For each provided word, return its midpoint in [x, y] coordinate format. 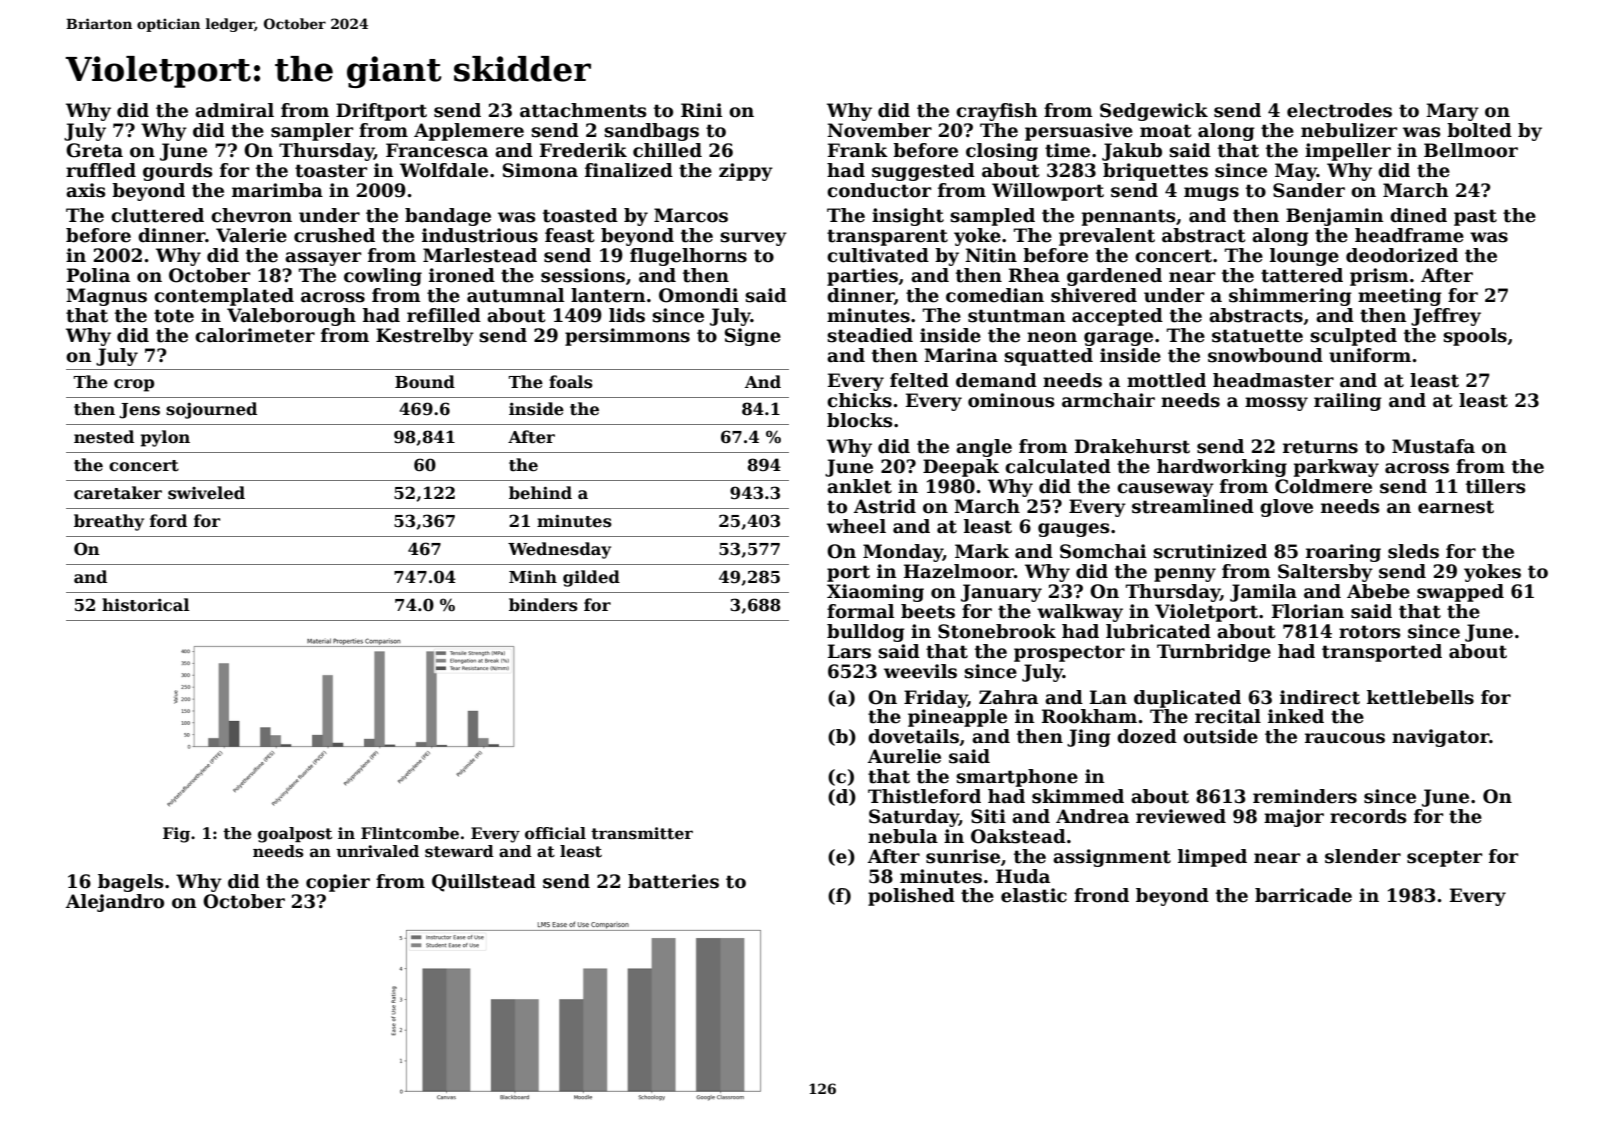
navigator [1440, 738]
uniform [1370, 355]
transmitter [642, 833]
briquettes [1155, 172]
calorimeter [255, 335]
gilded [591, 578]
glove [1286, 508]
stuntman [1017, 316]
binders [543, 605]
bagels [130, 883]
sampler [312, 132]
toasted [580, 215]
